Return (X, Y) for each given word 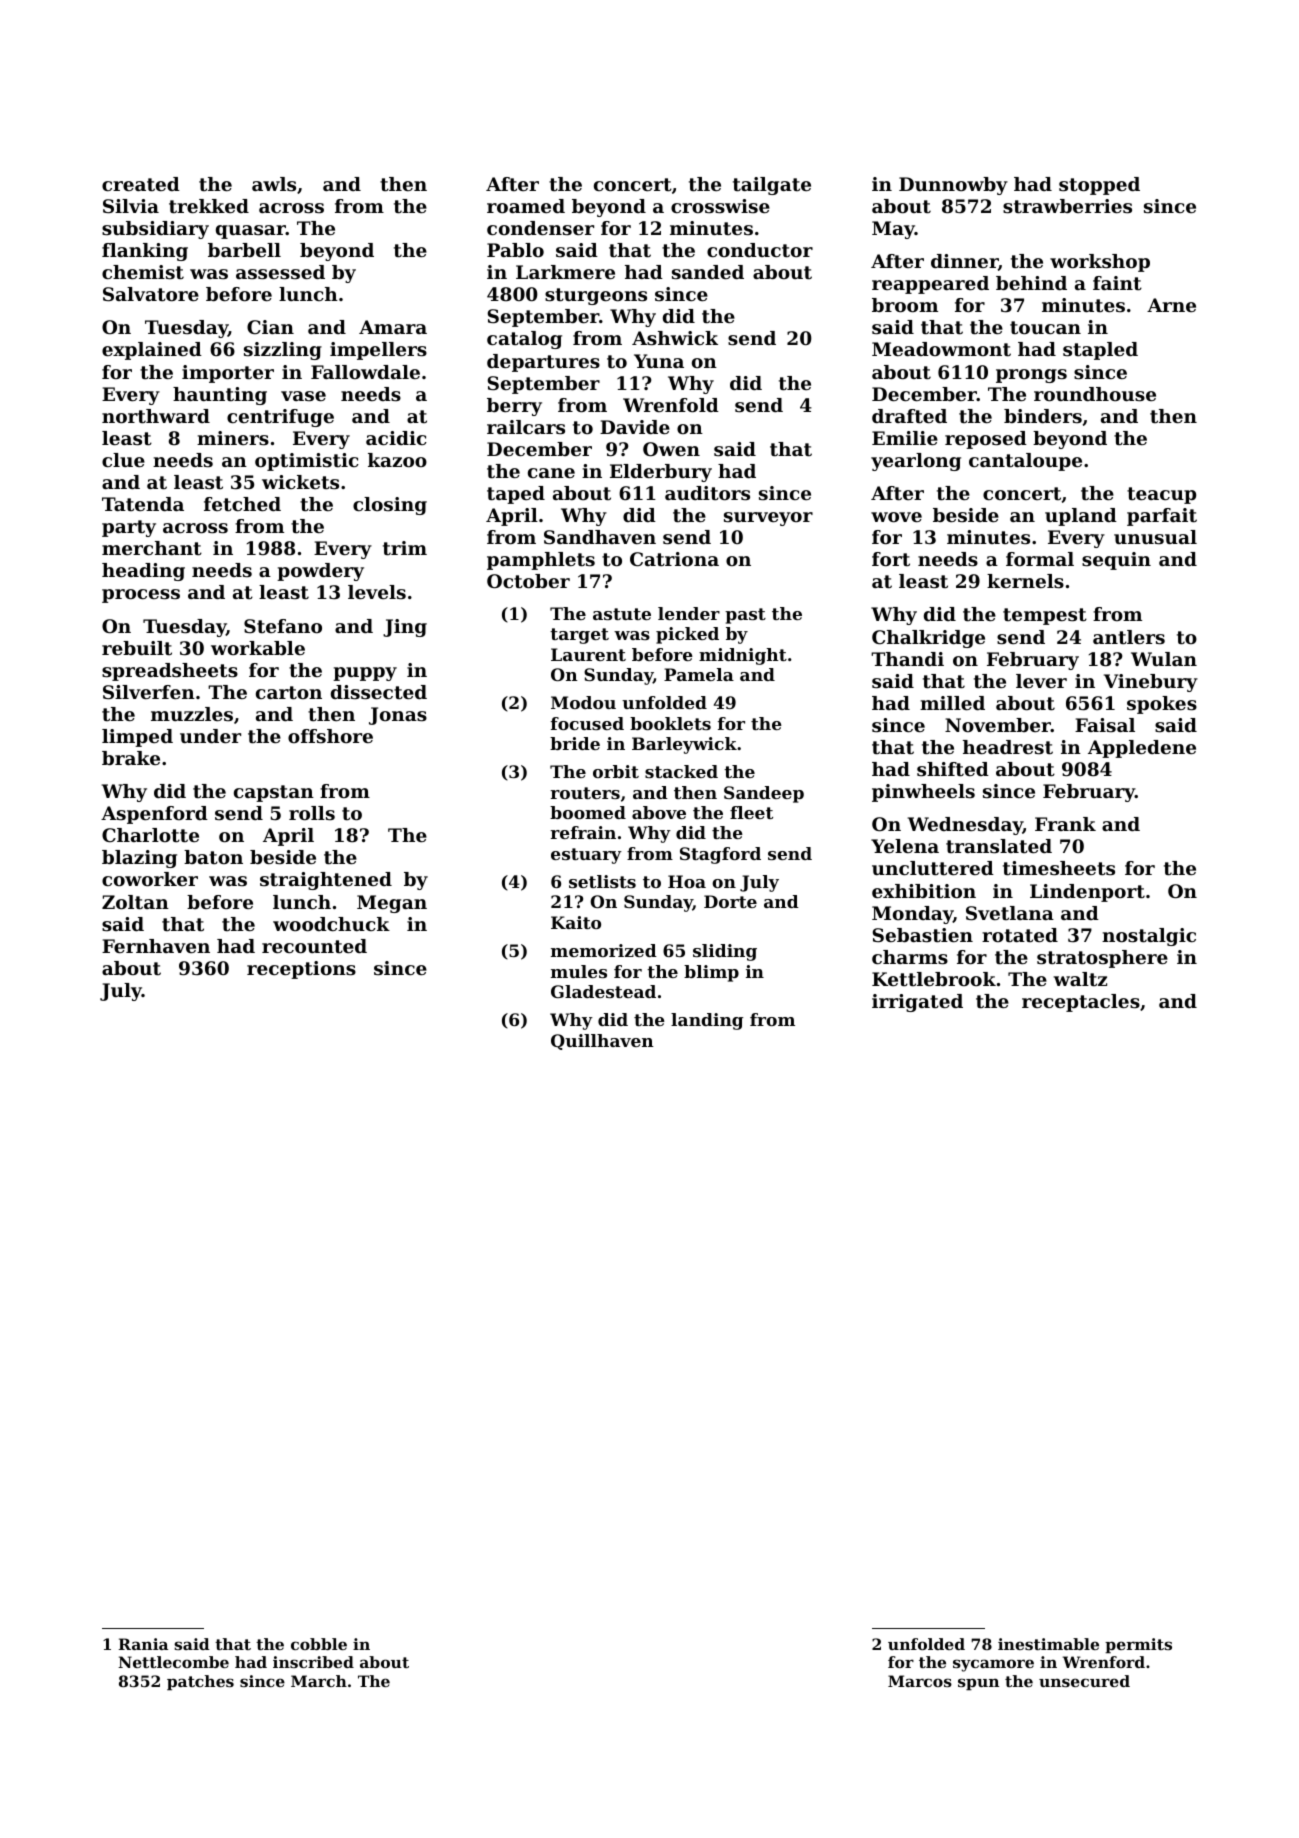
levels (377, 592)
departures (543, 363)
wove (896, 517)
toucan (1045, 327)
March (319, 1681)
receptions (301, 970)
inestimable (1048, 1644)
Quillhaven (602, 1042)
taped (516, 495)
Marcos (920, 1681)
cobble (319, 1644)
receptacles (1081, 1003)
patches (200, 1683)
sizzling (283, 351)
